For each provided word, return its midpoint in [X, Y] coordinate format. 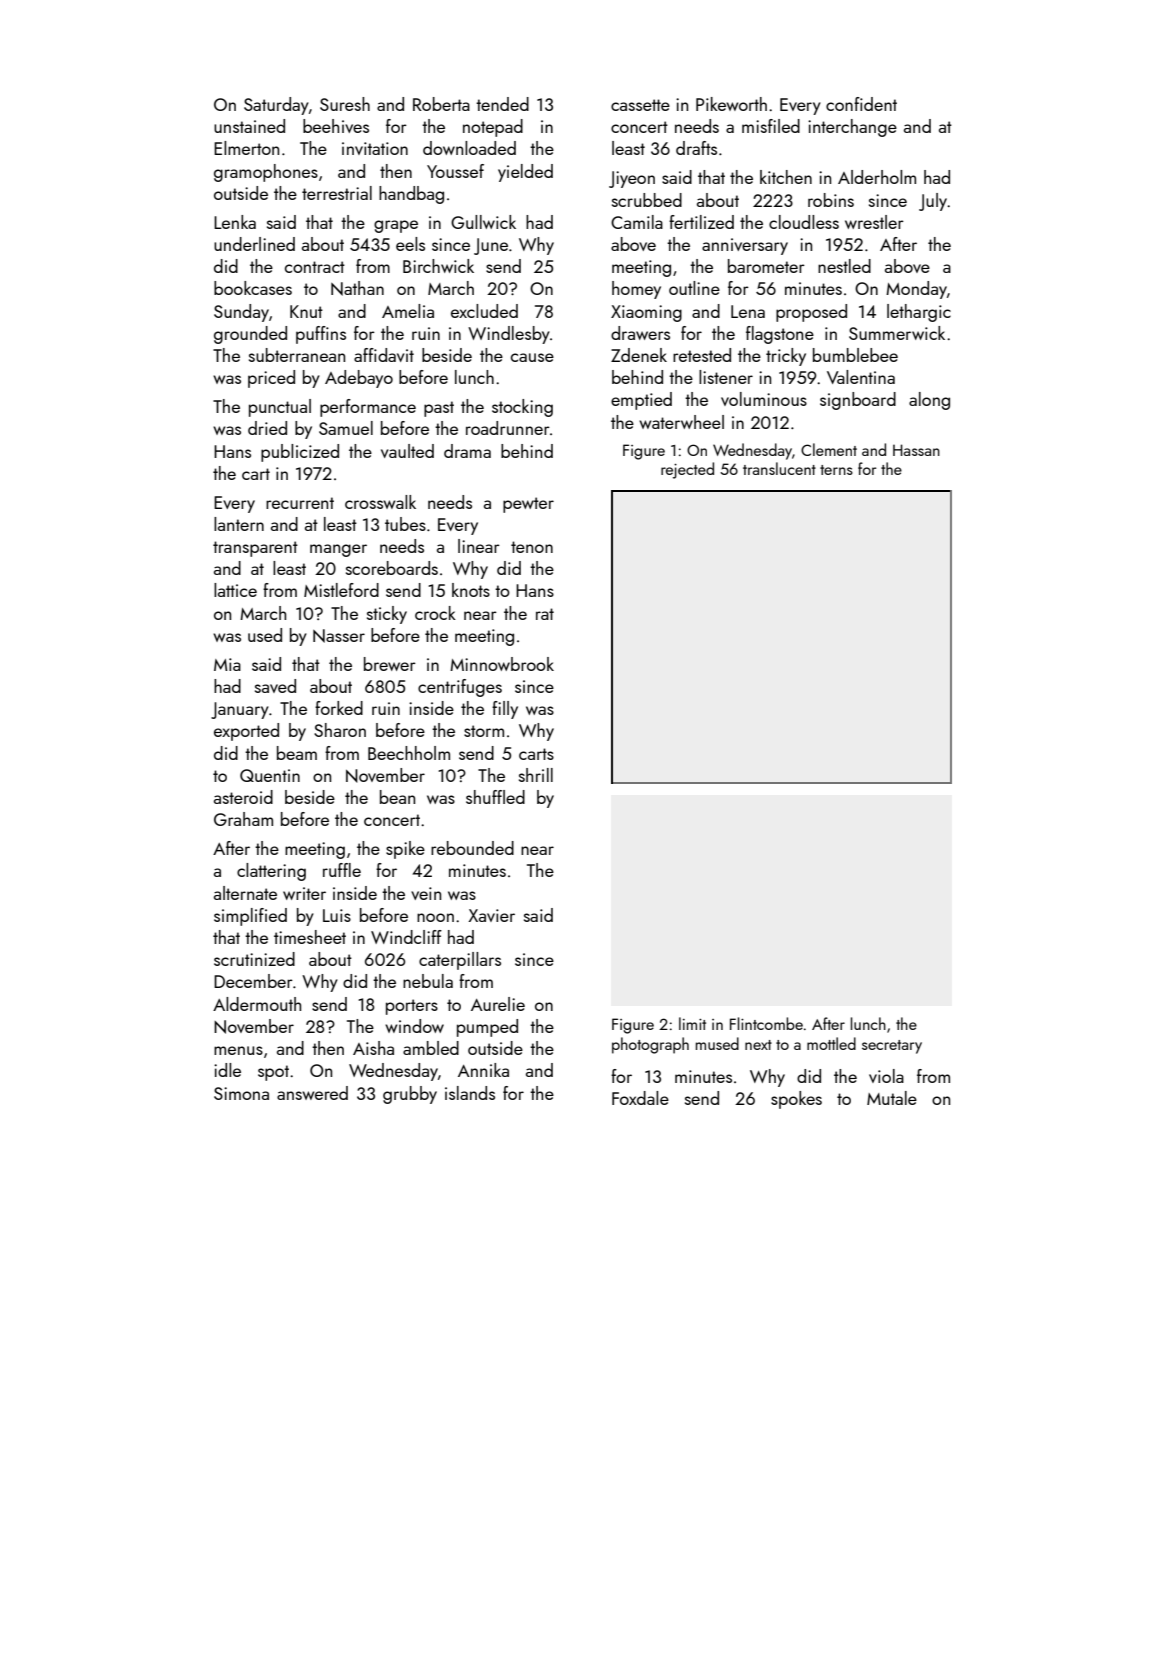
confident [861, 104]
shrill [536, 775]
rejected [687, 470]
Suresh [345, 104]
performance [368, 408]
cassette [640, 105]
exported [246, 732]
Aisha [373, 1048]
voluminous [764, 399]
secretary [892, 1047]
